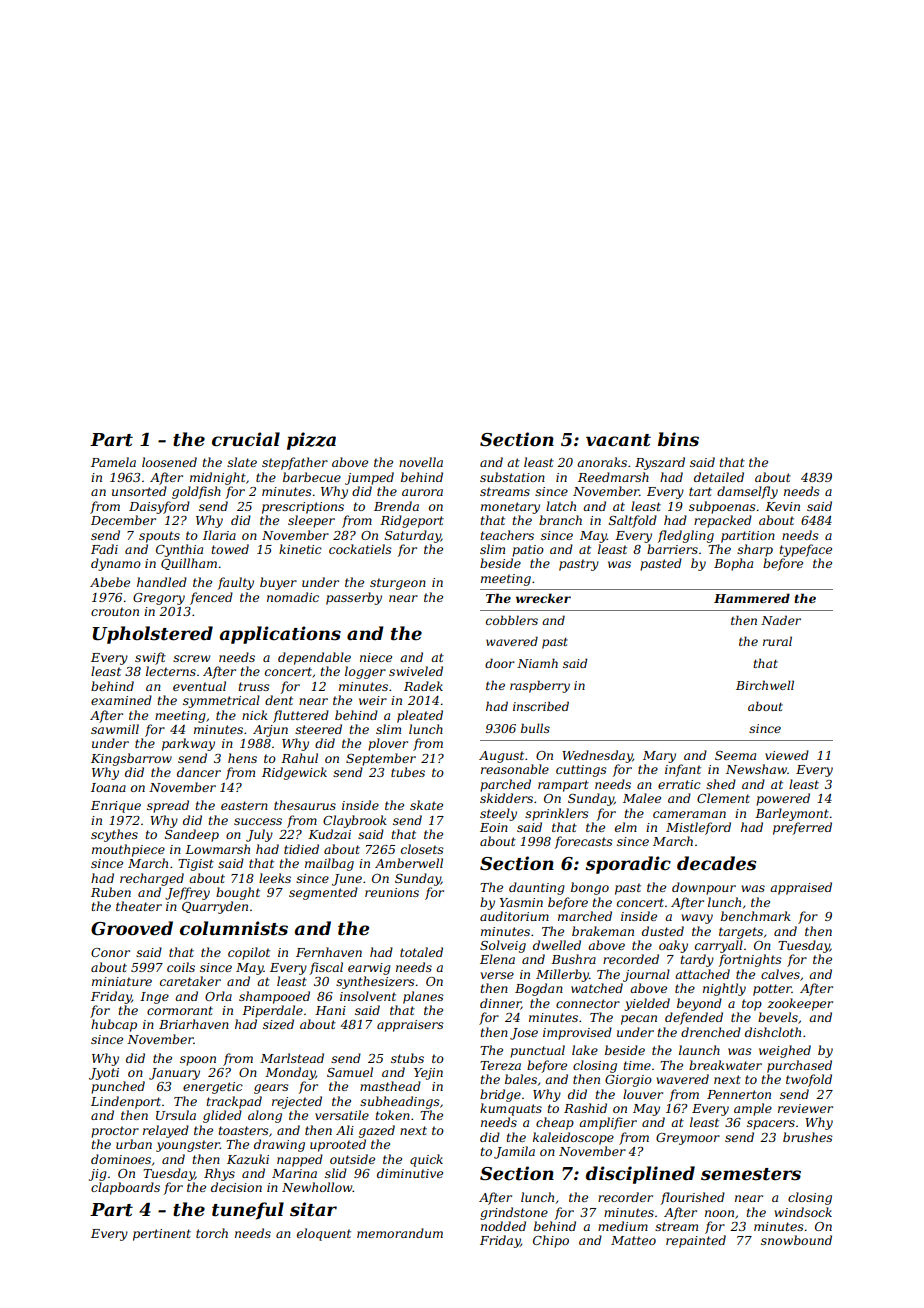 The height and width of the screenshot is (1308, 924). What do you see at coordinates (765, 685) in the screenshot?
I see `Birchwell` at bounding box center [765, 685].
